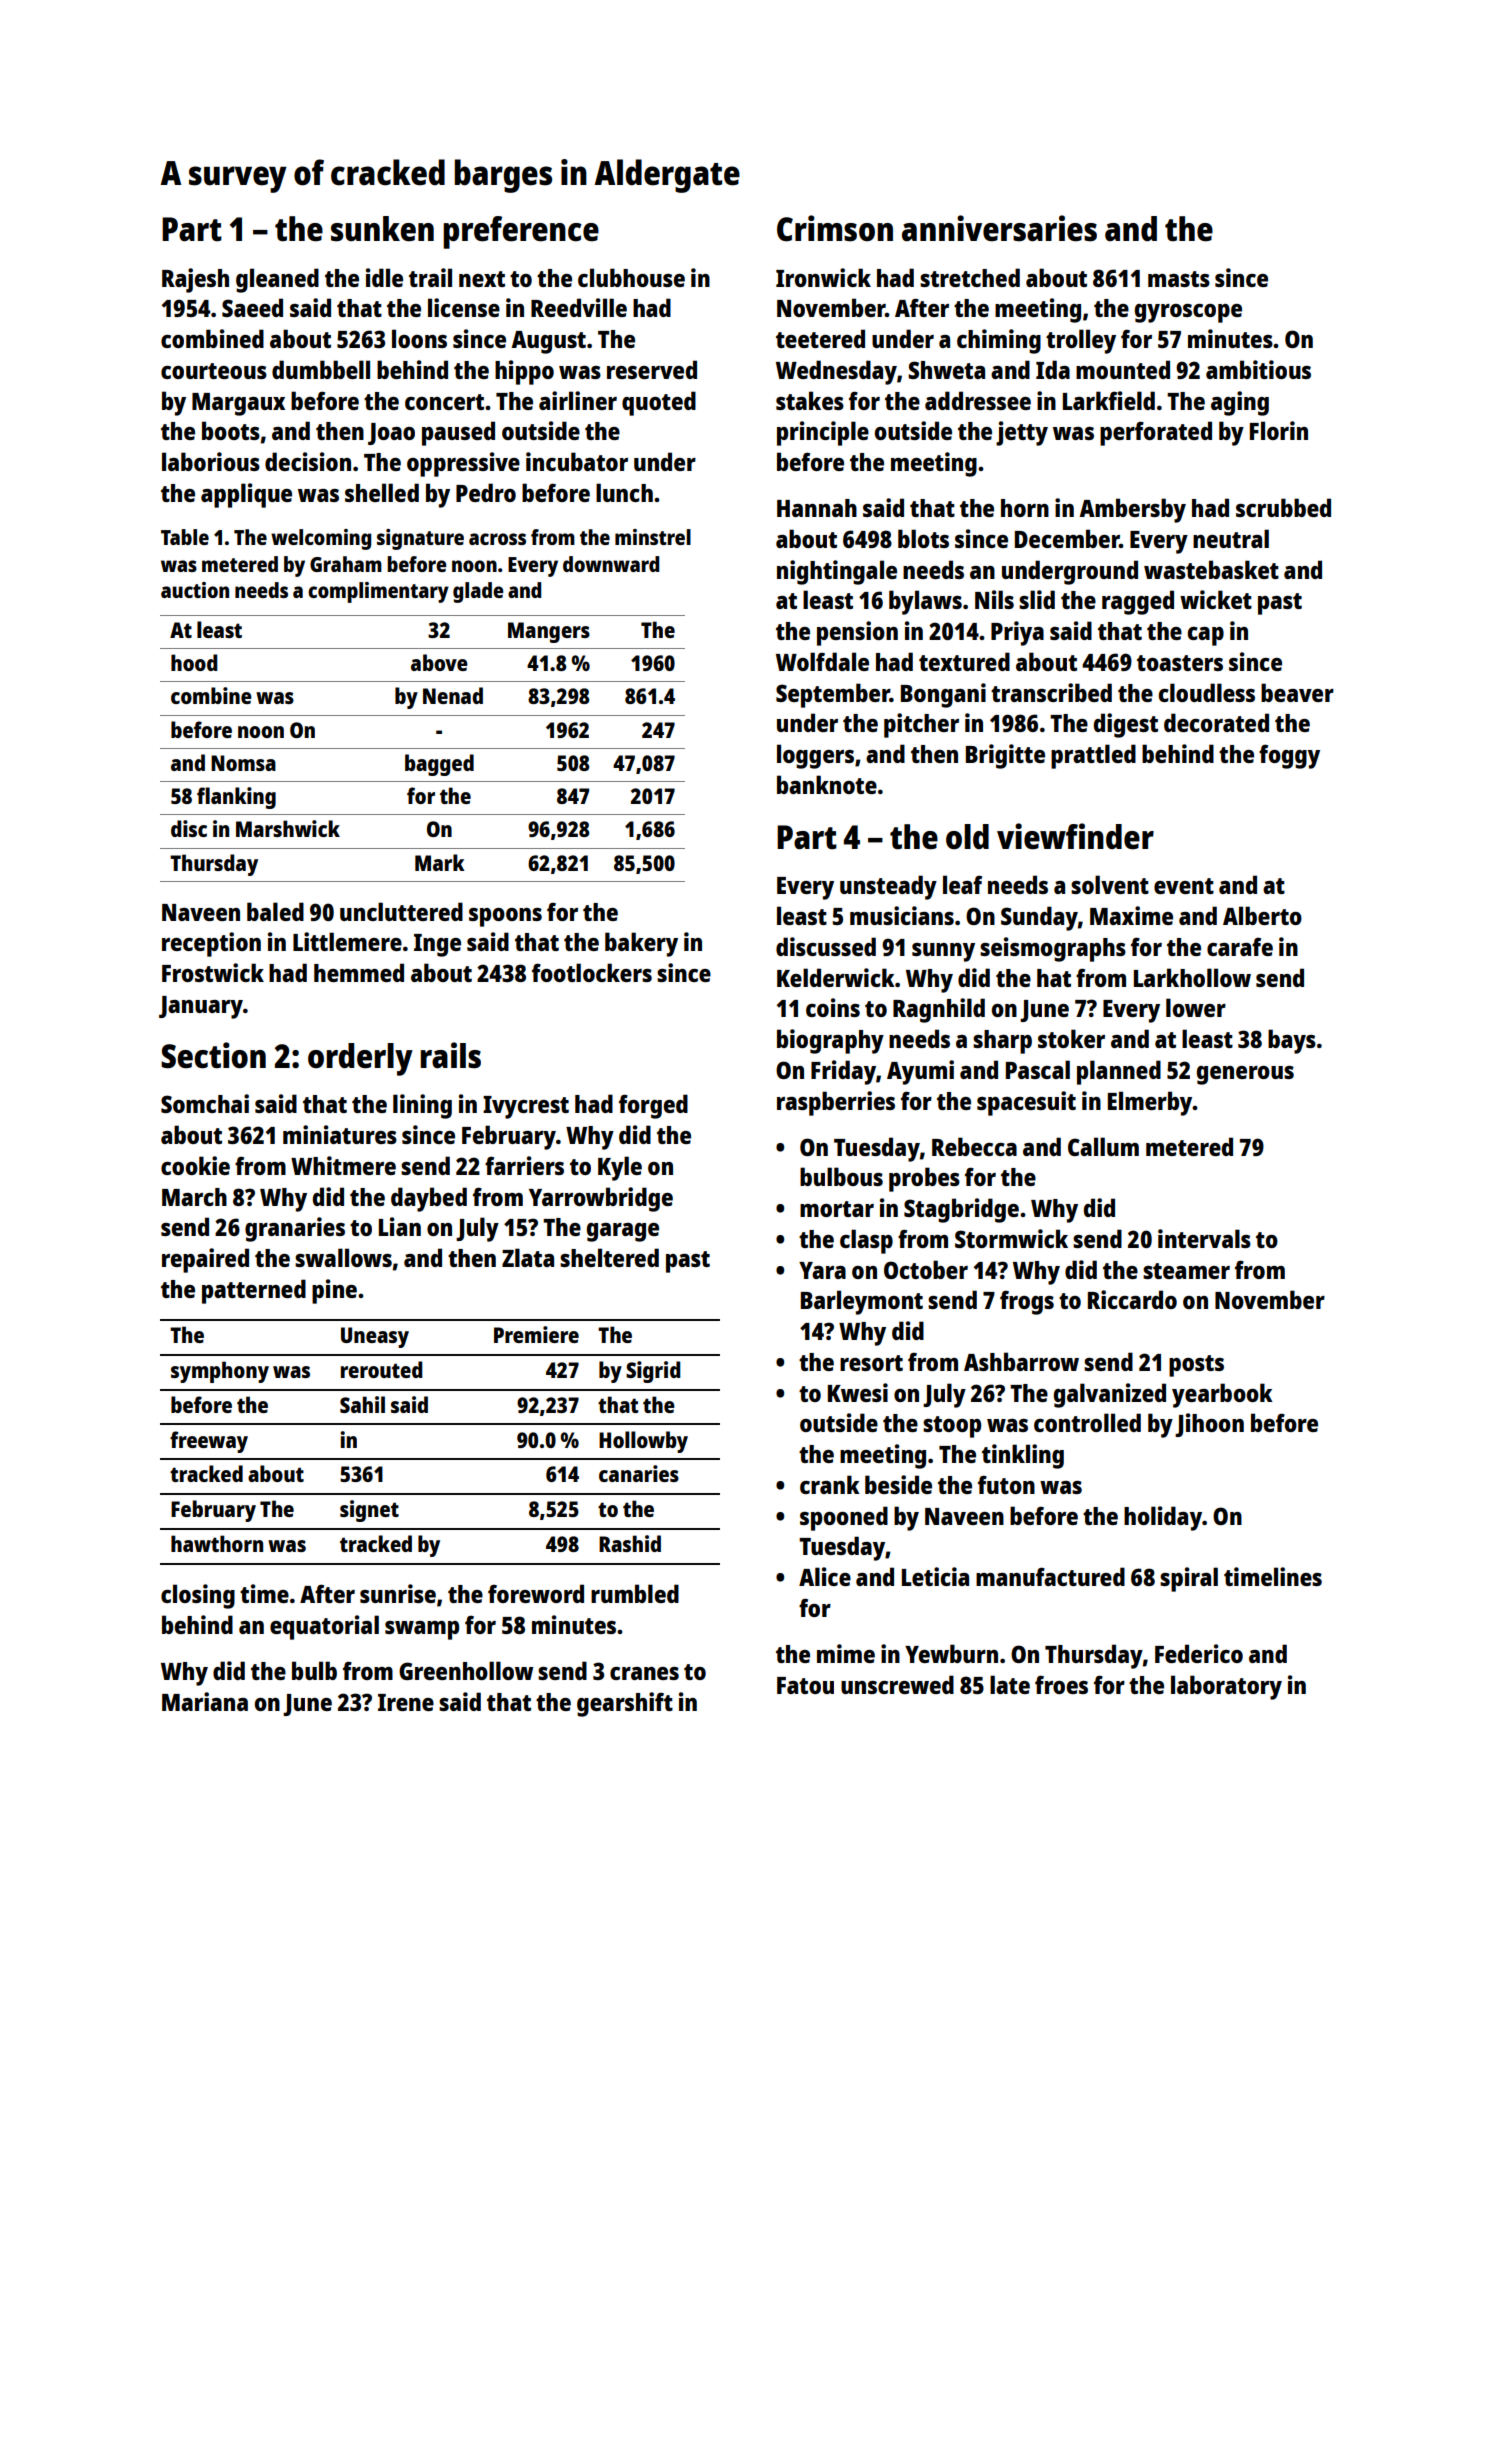  What do you see at coordinates (406, 1702) in the document?
I see `Irene` at bounding box center [406, 1702].
